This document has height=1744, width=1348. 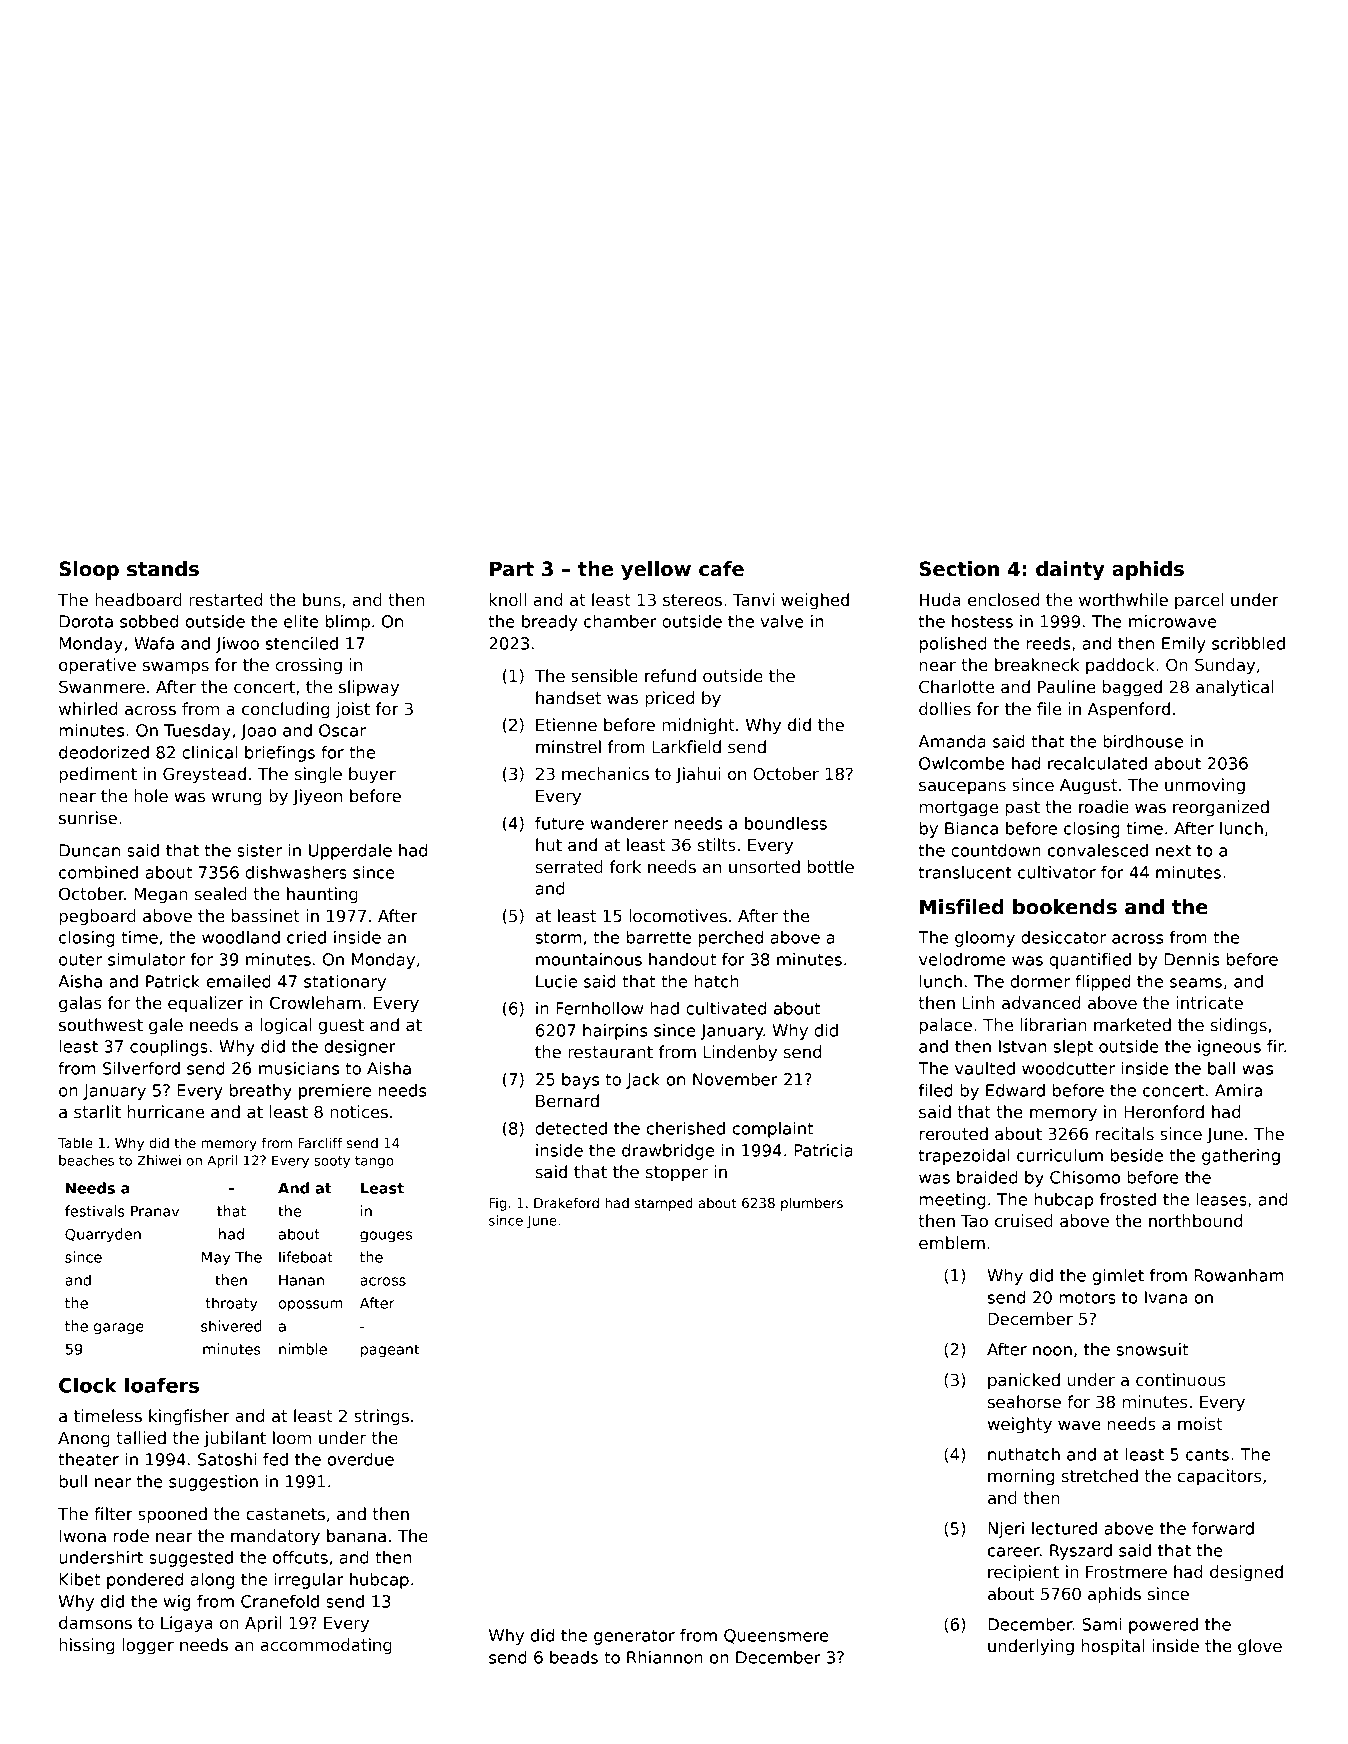 I want to click on banana, so click(x=356, y=1536).
